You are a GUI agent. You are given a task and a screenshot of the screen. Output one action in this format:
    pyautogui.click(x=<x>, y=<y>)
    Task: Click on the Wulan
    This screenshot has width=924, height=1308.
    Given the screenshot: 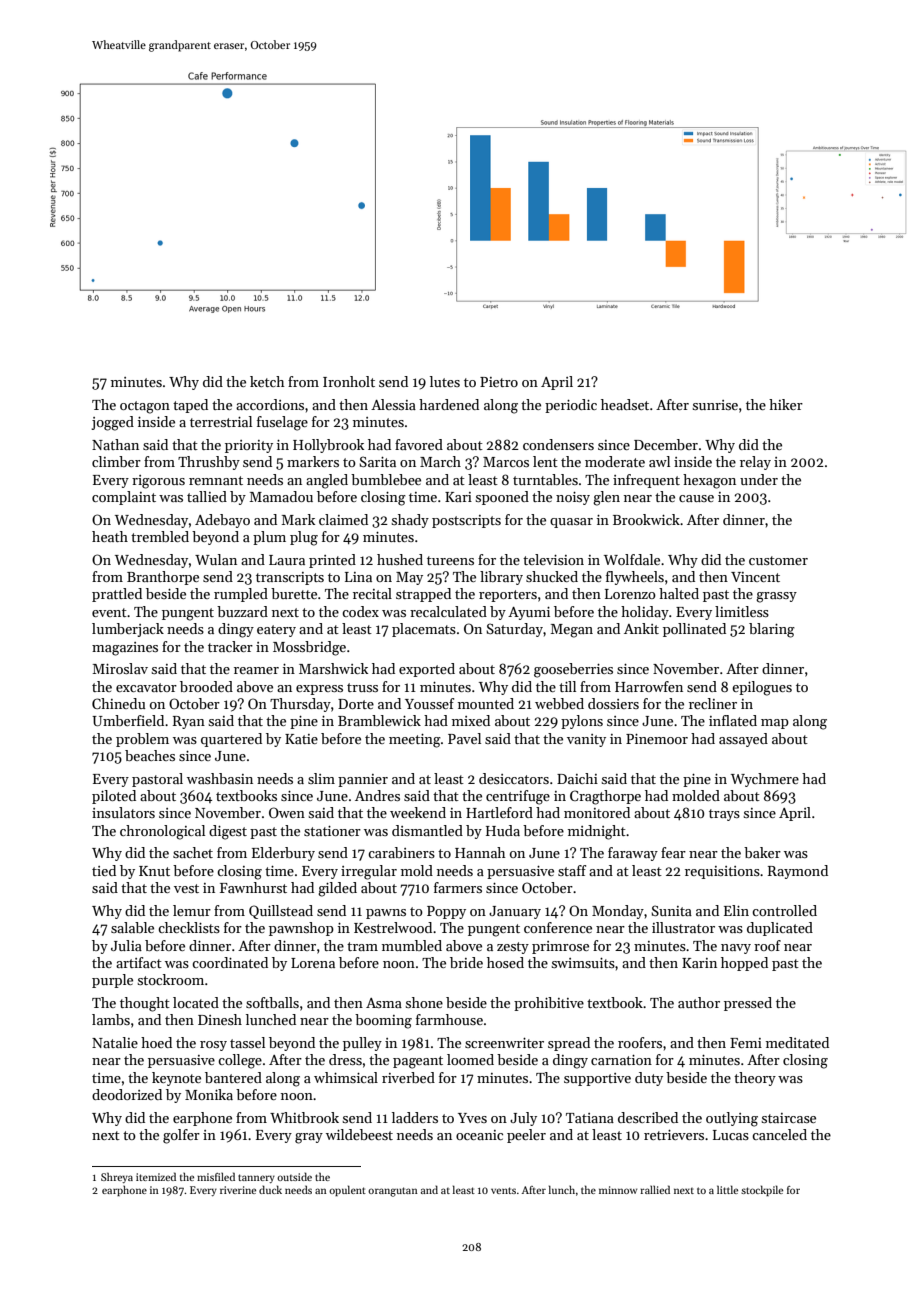 What is the action you would take?
    pyautogui.click(x=216, y=559)
